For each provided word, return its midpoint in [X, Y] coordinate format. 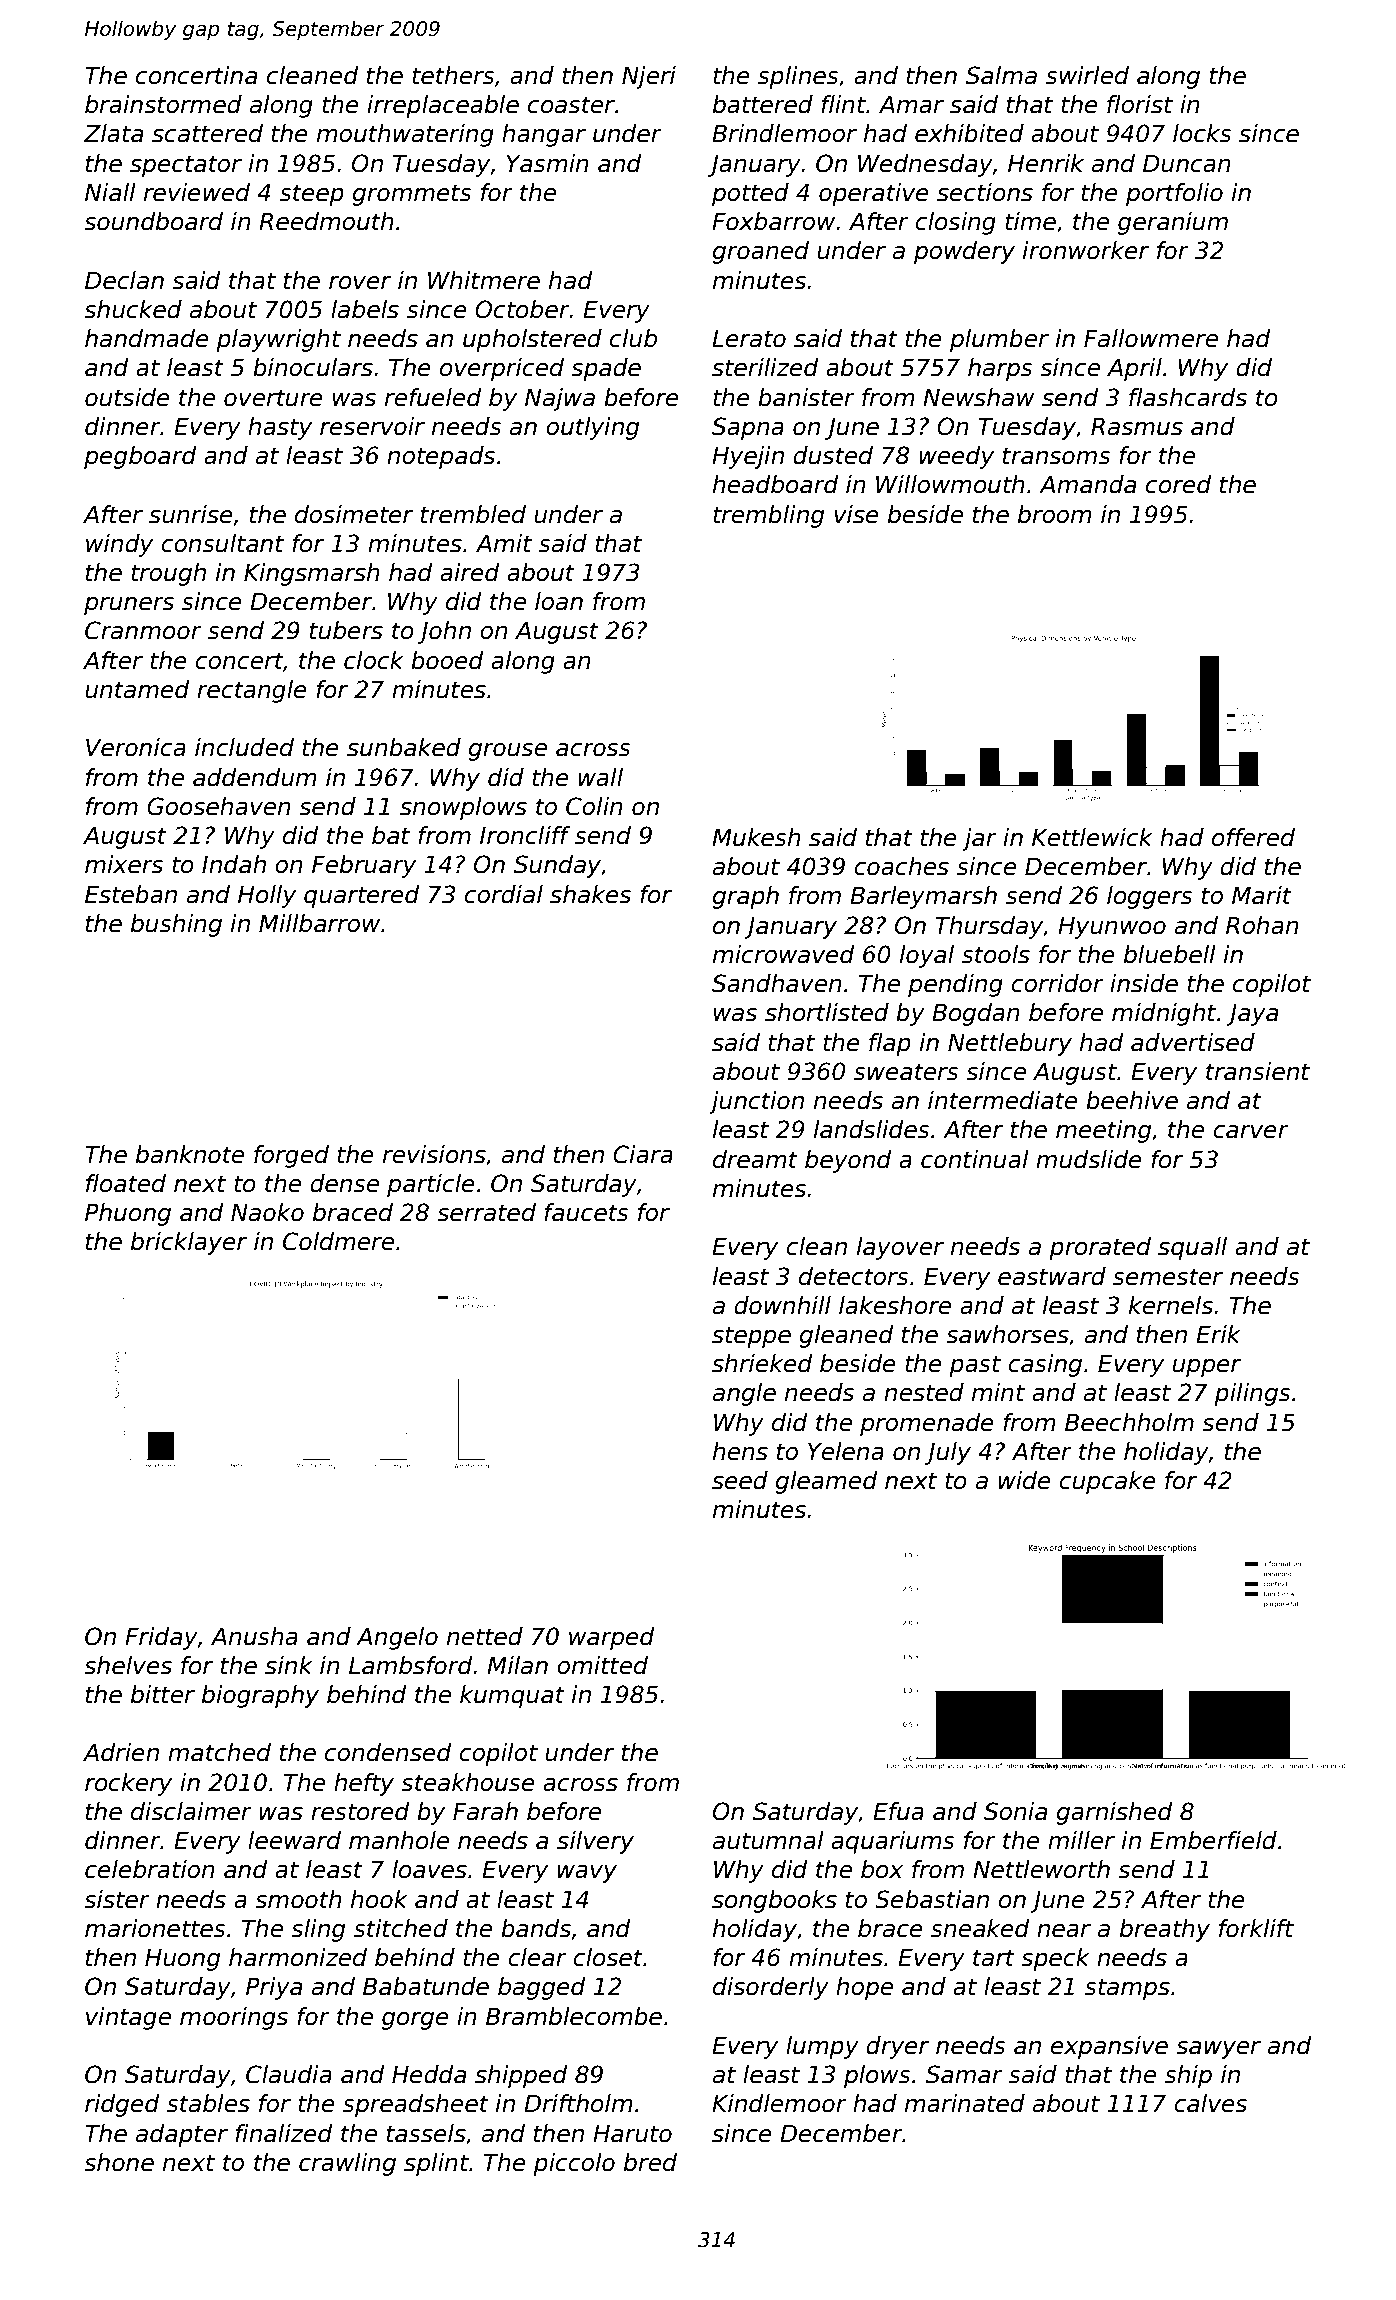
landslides [872, 1129]
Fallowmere [1151, 338]
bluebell [1170, 954]
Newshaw [979, 397]
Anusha [254, 1636]
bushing [176, 925]
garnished [1114, 1813]
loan [559, 601]
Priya [274, 1988]
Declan [124, 280]
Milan [517, 1665]
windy [119, 545]
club [633, 338]
